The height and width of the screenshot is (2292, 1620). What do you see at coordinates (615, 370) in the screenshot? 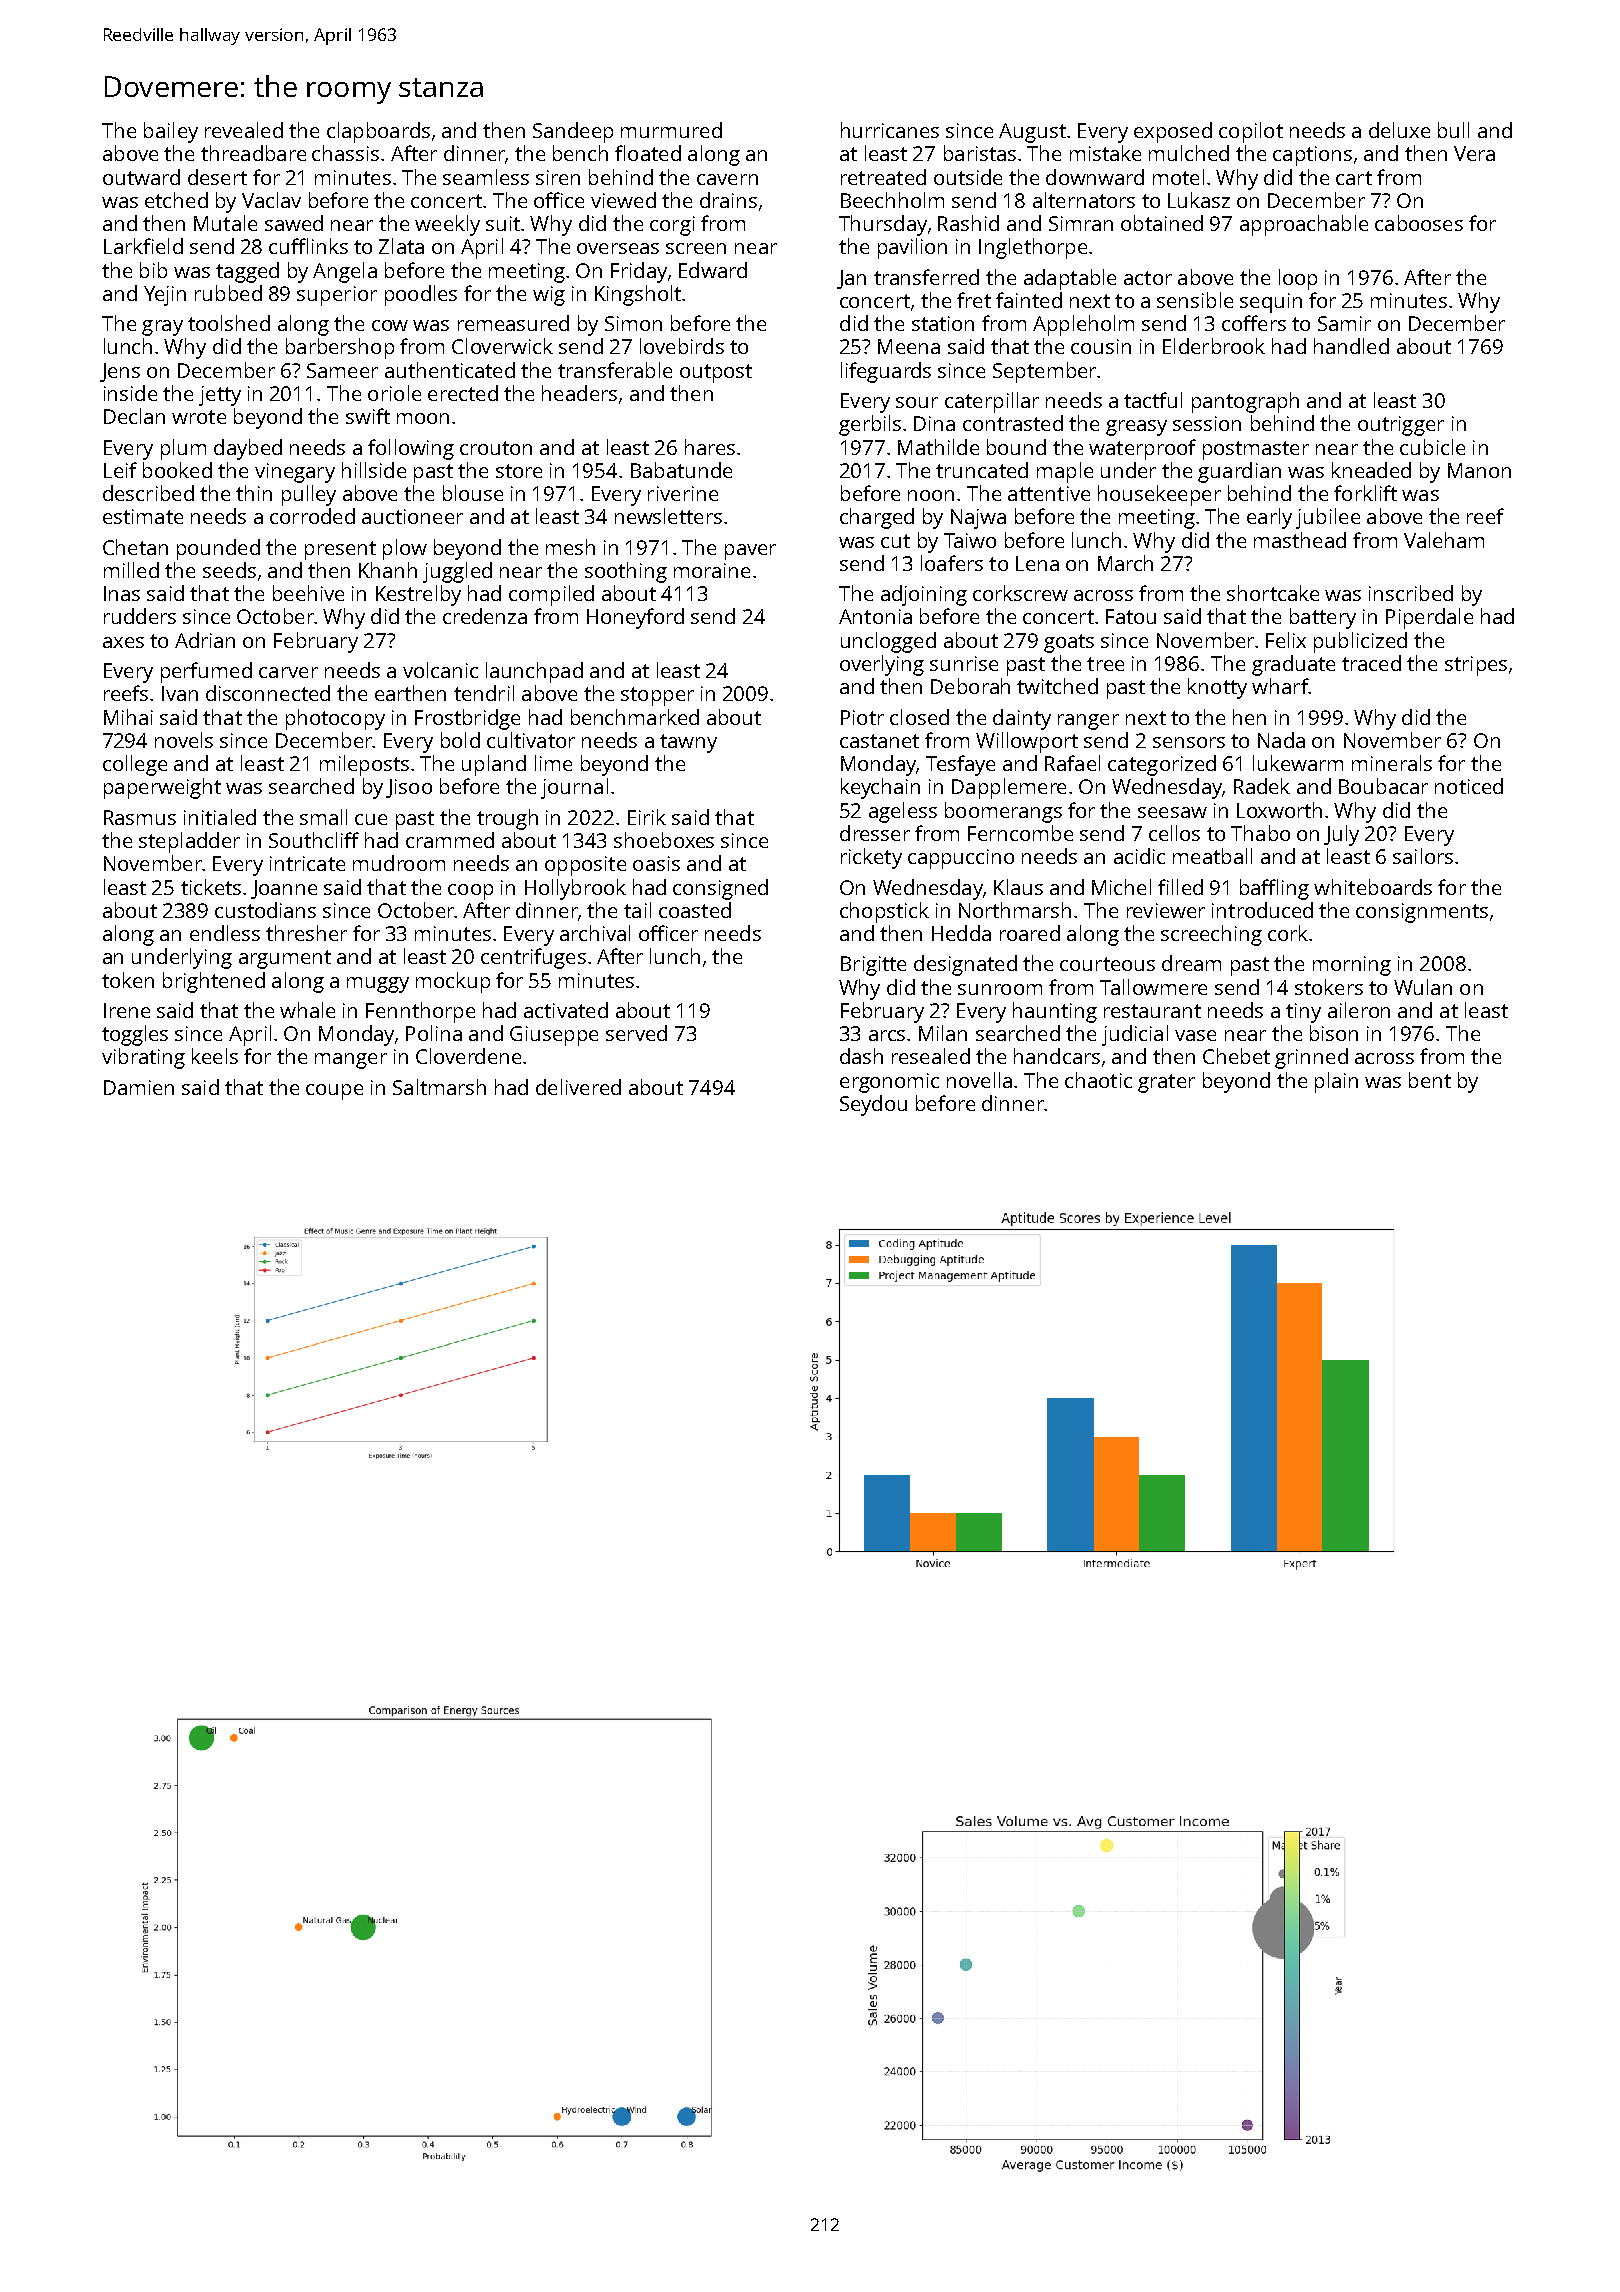
I see `transferable` at bounding box center [615, 370].
